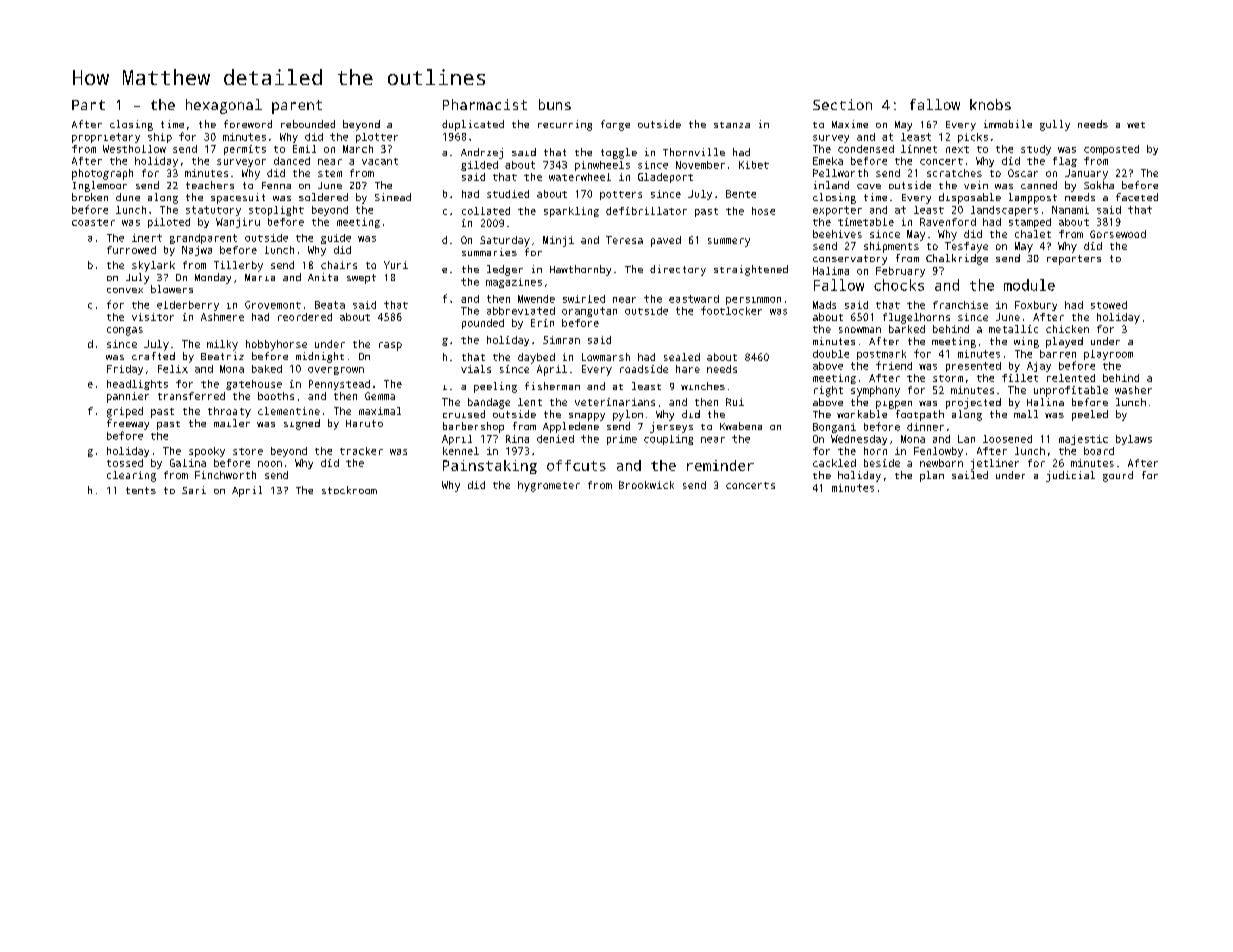  I want to click on gully, so click(1055, 125).
